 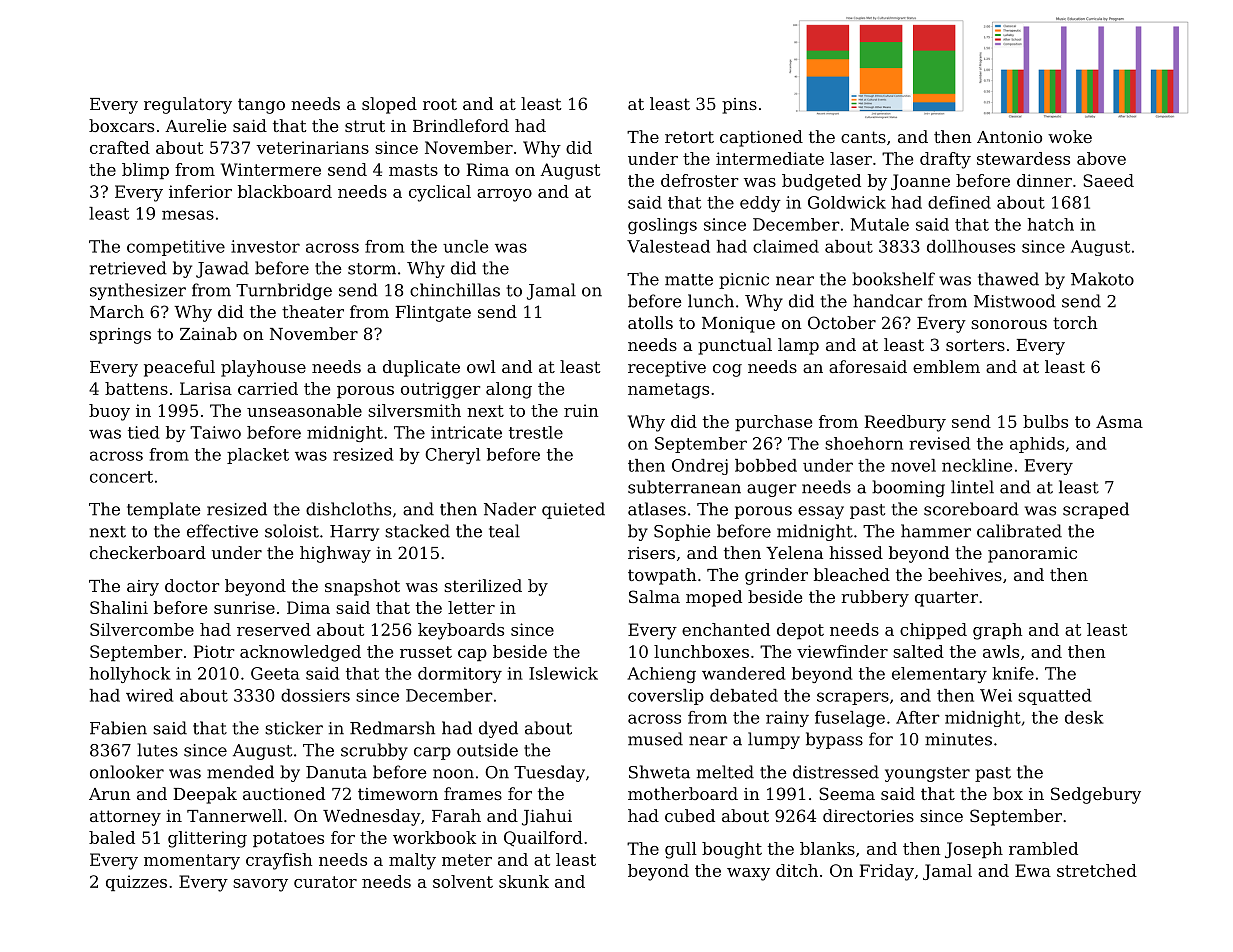 I want to click on Makoto, so click(x=1102, y=279).
